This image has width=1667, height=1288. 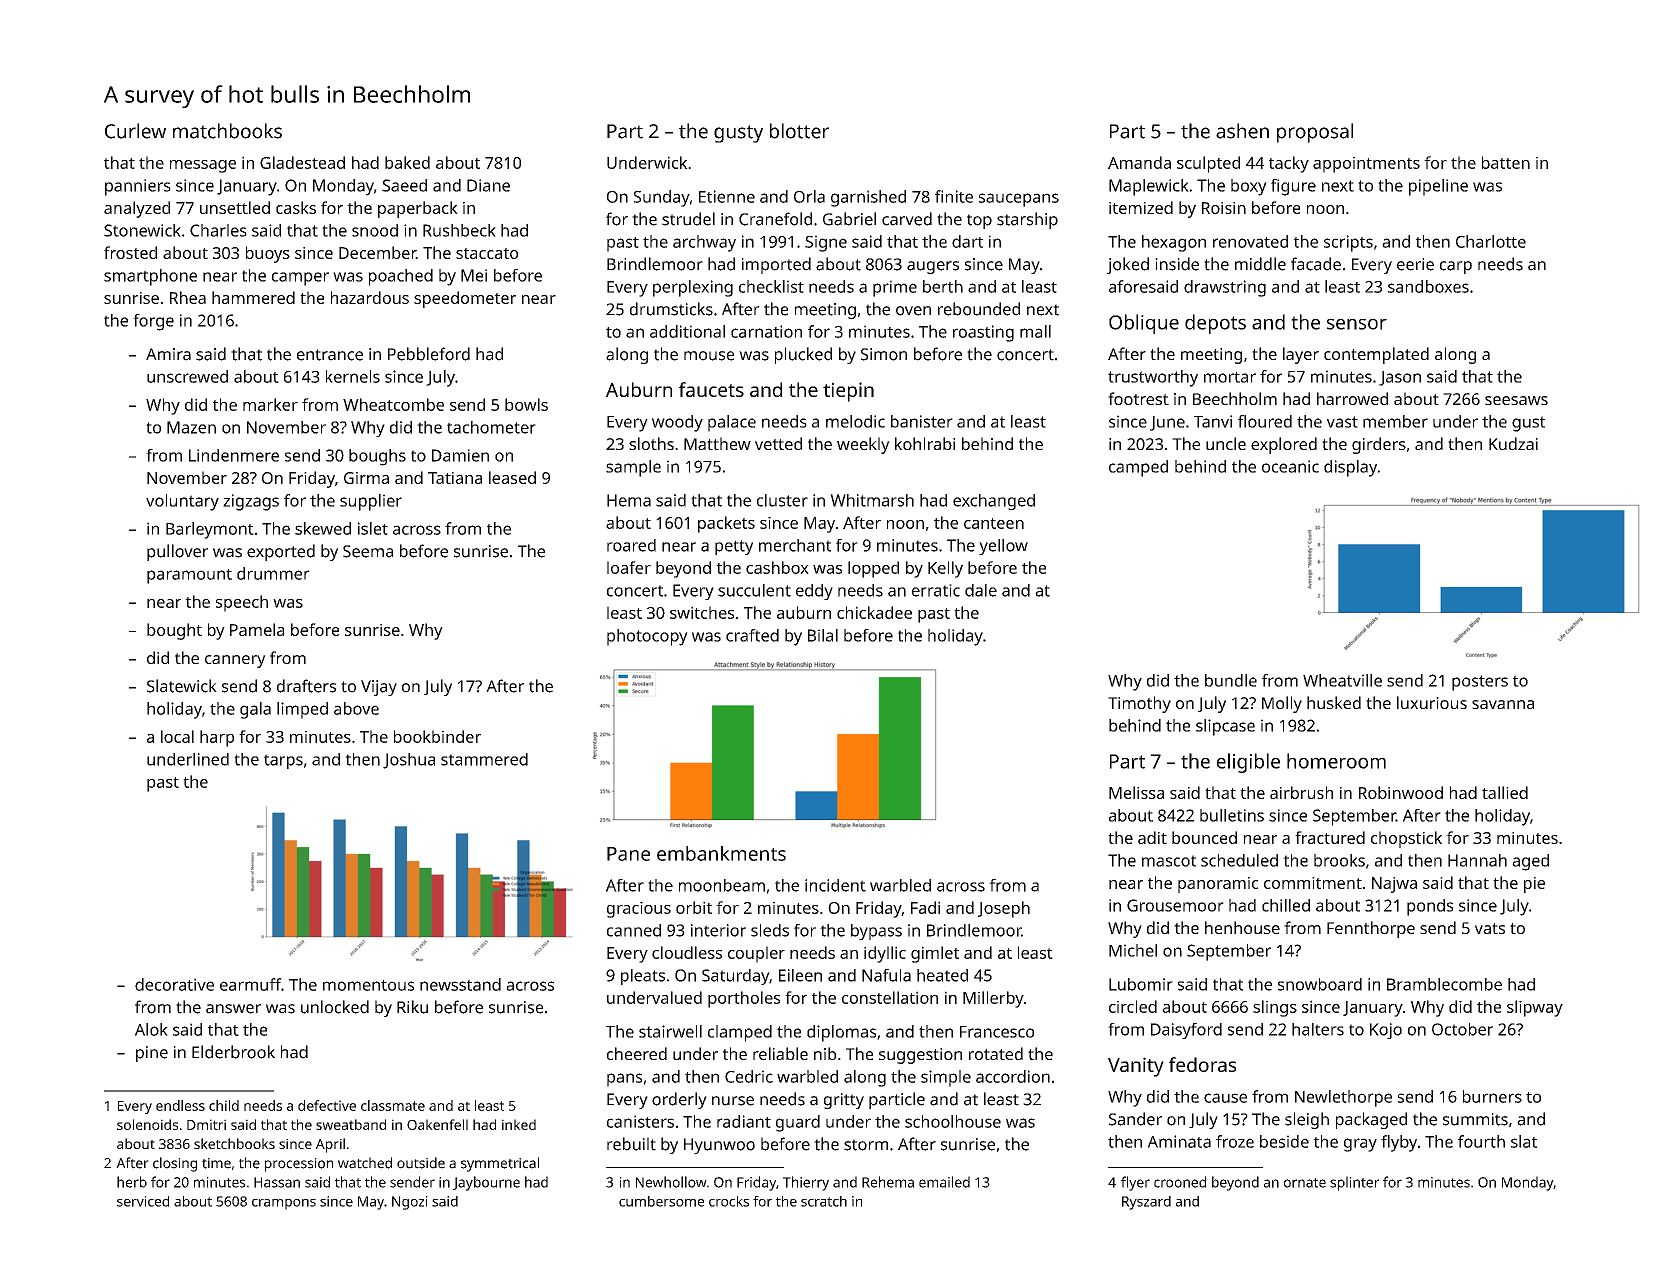 What do you see at coordinates (283, 761) in the image?
I see `tarps` at bounding box center [283, 761].
